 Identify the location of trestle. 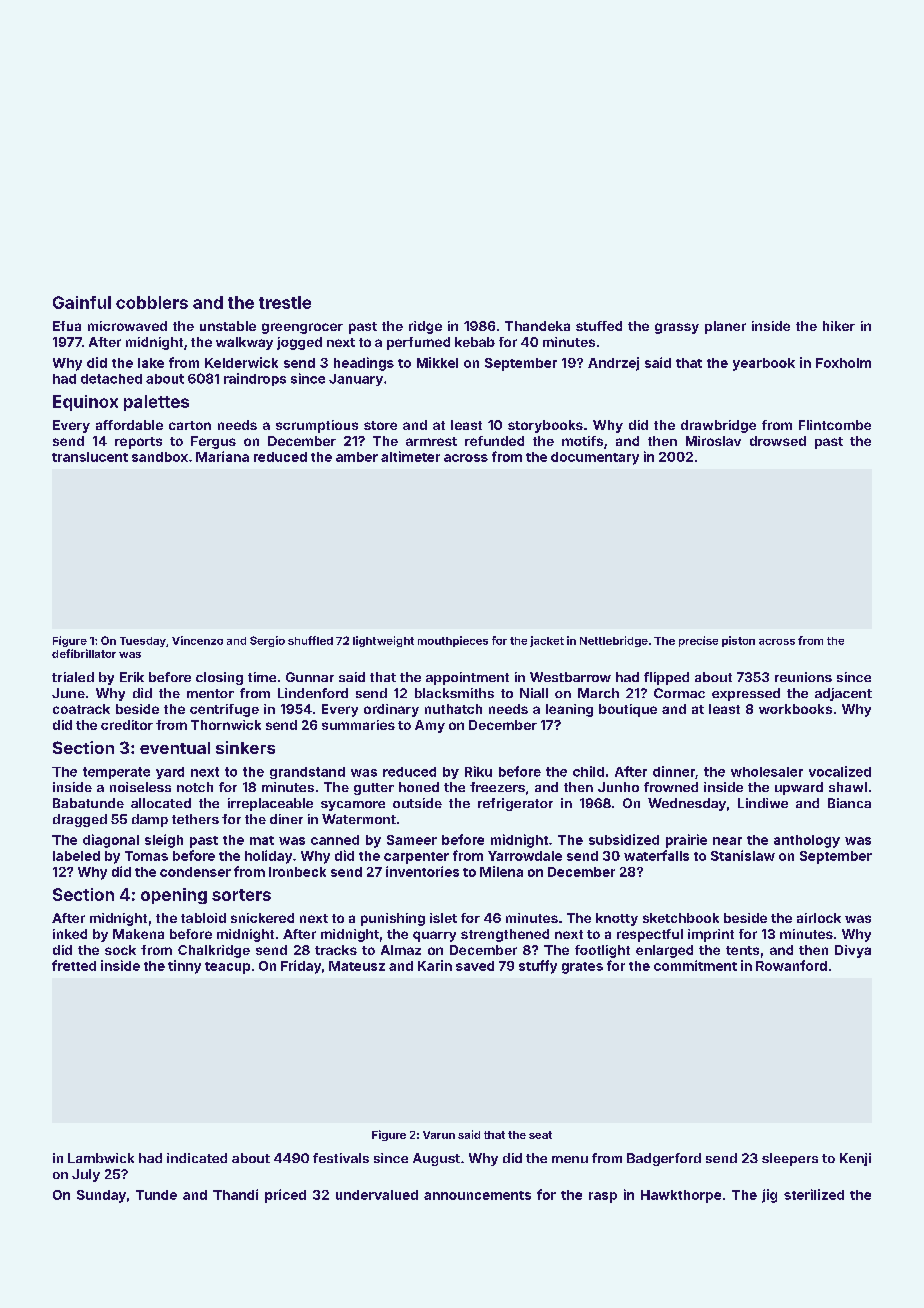
(285, 302).
